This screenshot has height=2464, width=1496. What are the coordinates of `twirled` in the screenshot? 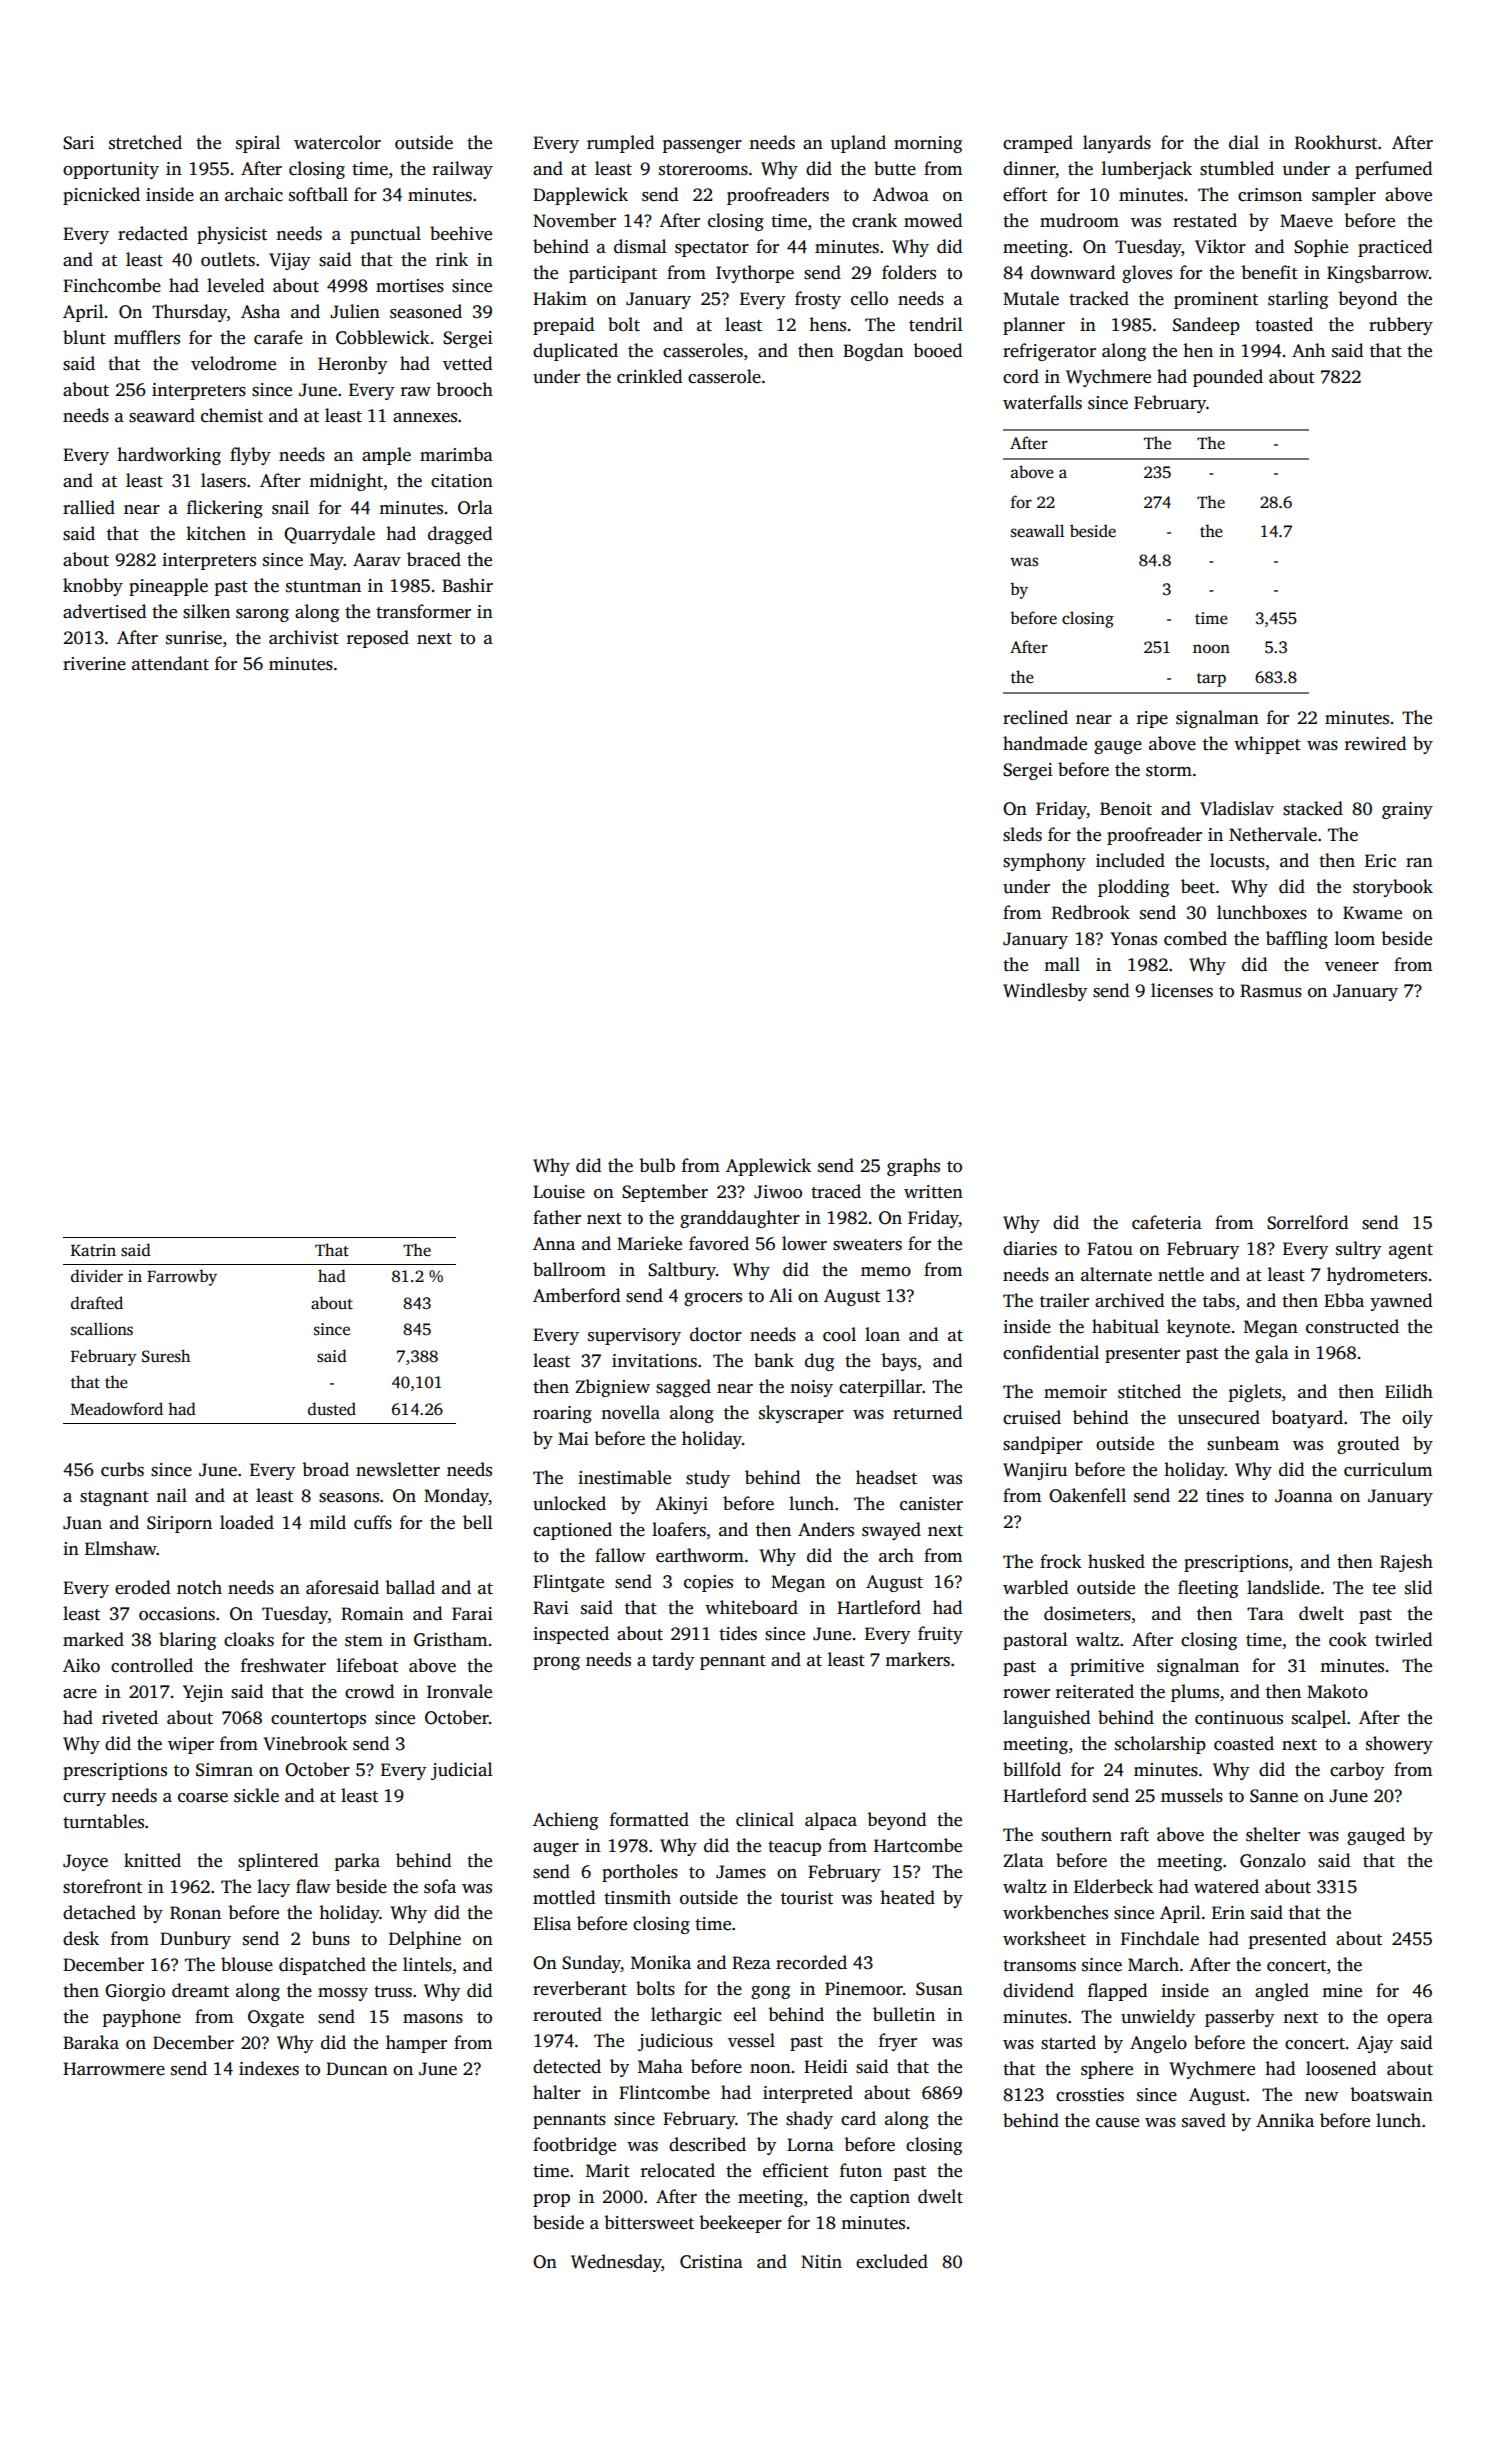 It's located at (1403, 1639).
